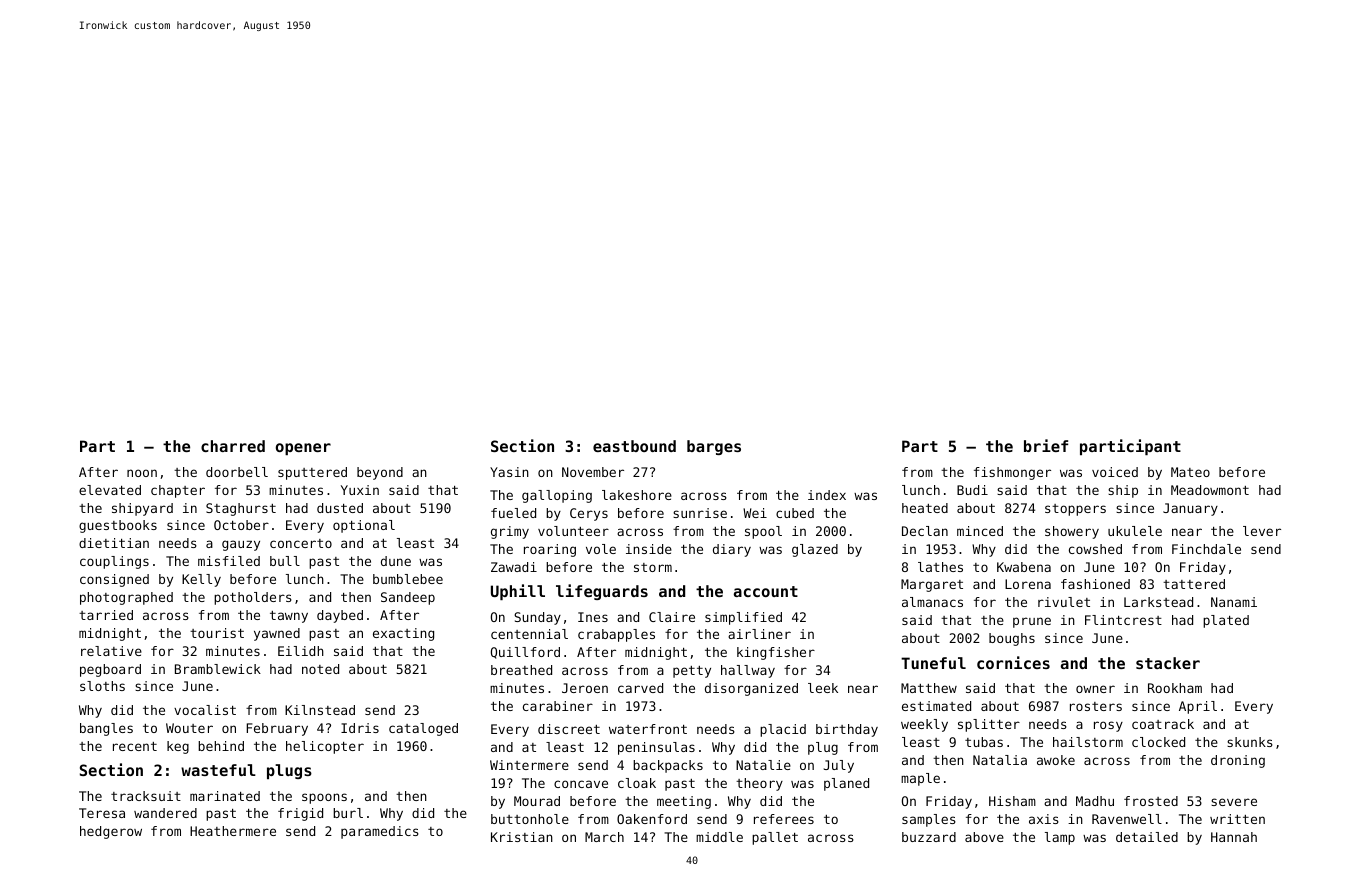 The image size is (1372, 887). I want to click on eastbound, so click(634, 446).
